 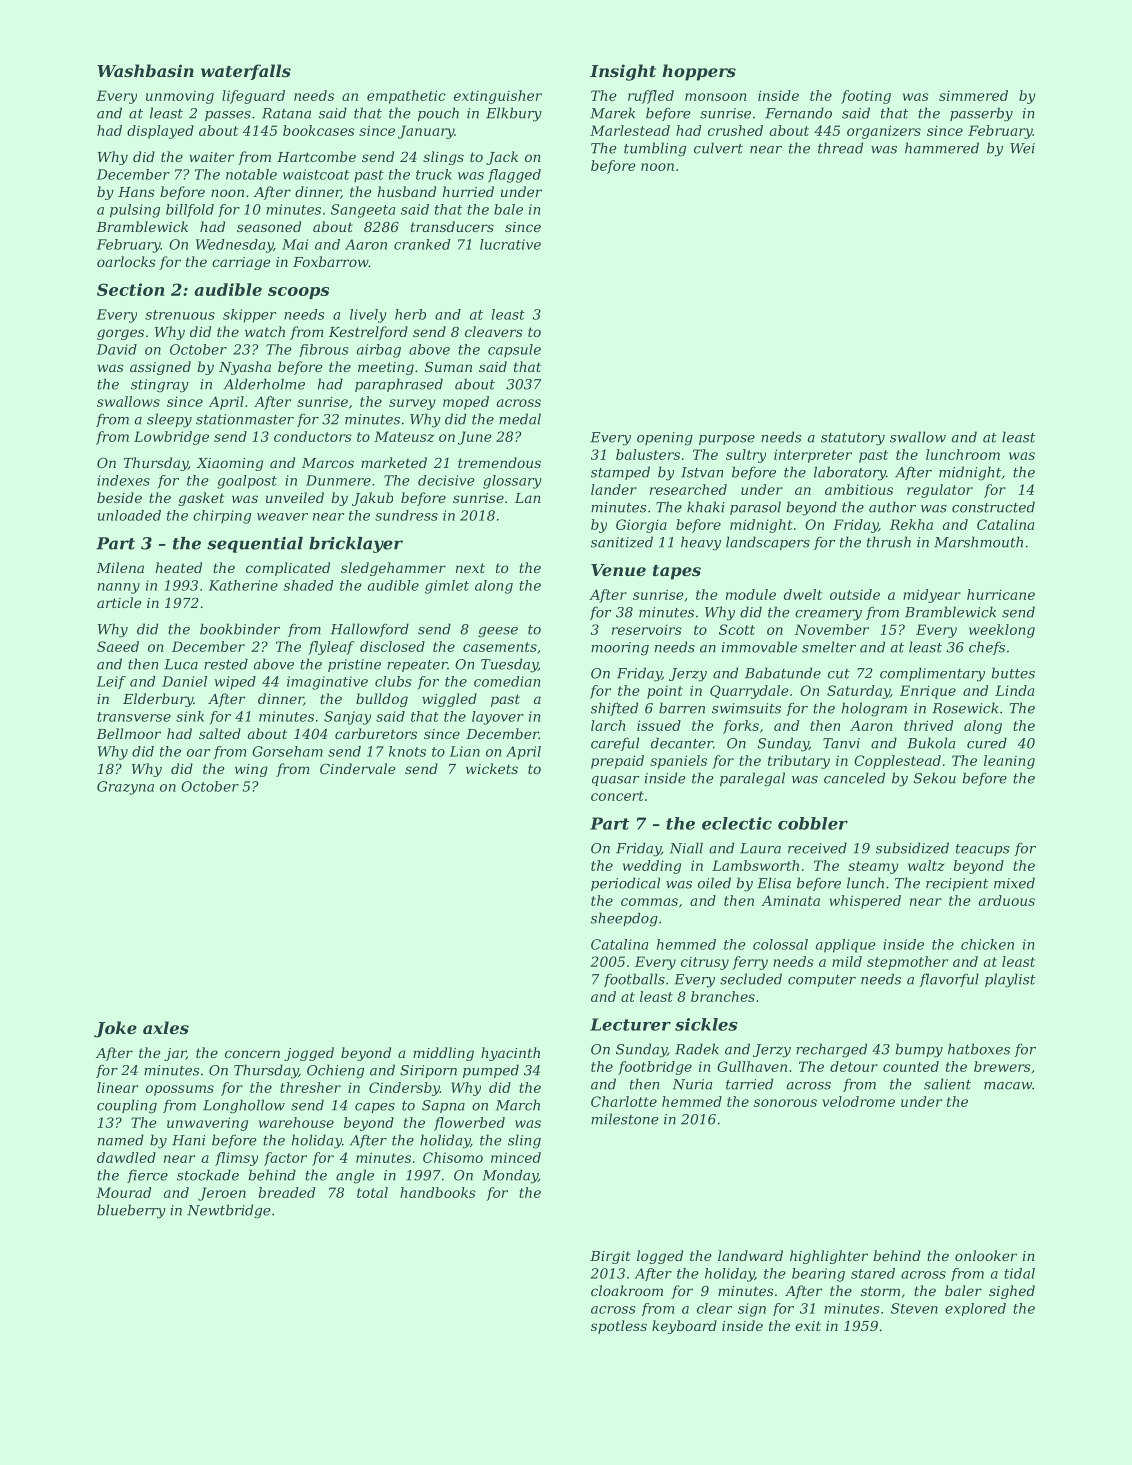 I want to click on barren, so click(x=682, y=708).
